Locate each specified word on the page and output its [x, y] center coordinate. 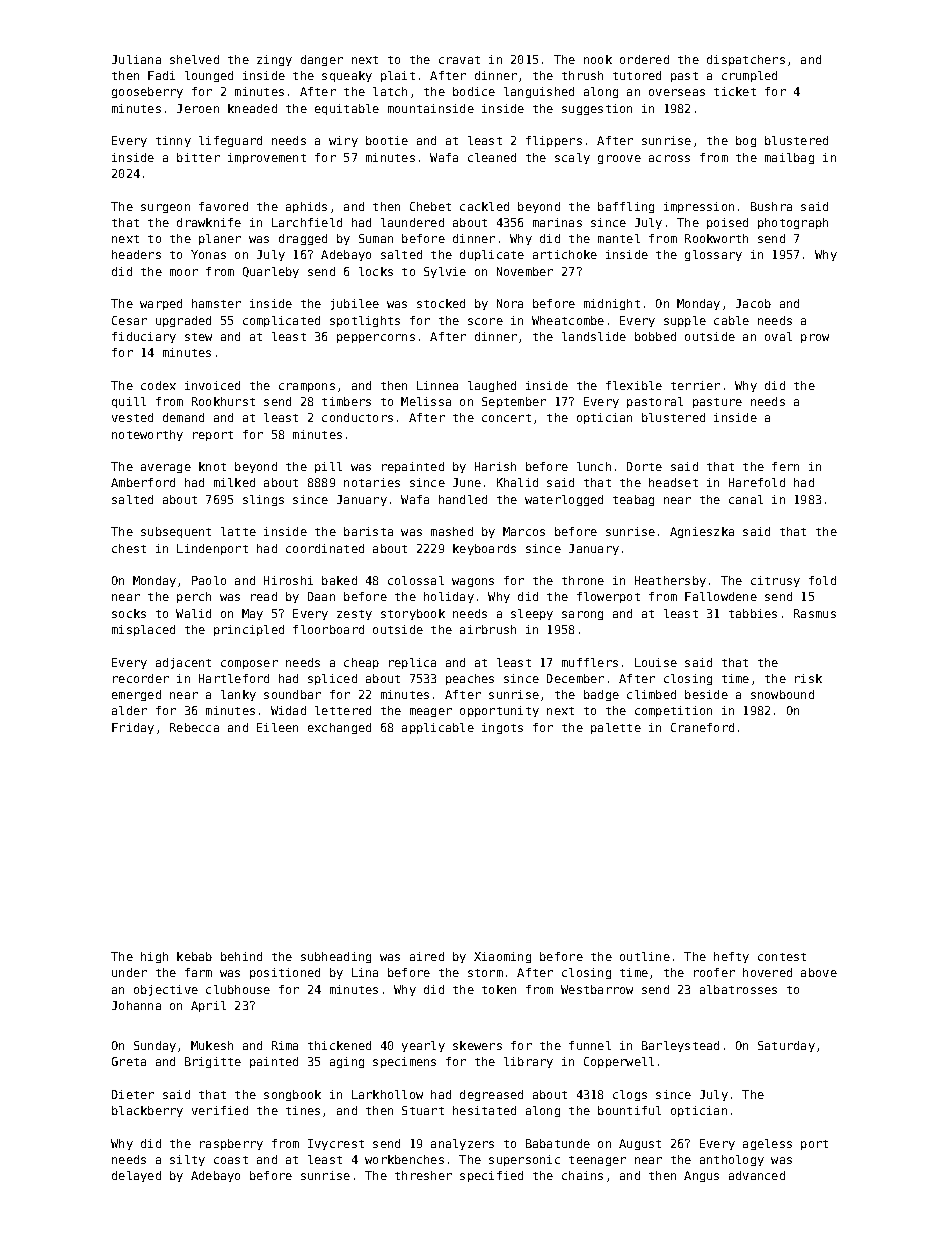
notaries [372, 482]
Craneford [702, 727]
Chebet [430, 206]
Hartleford [234, 678]
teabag [633, 500]
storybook [413, 614]
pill [328, 467]
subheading [336, 957]
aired [427, 956]
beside [706, 694]
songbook [292, 1095]
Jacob [753, 303]
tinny [173, 141]
